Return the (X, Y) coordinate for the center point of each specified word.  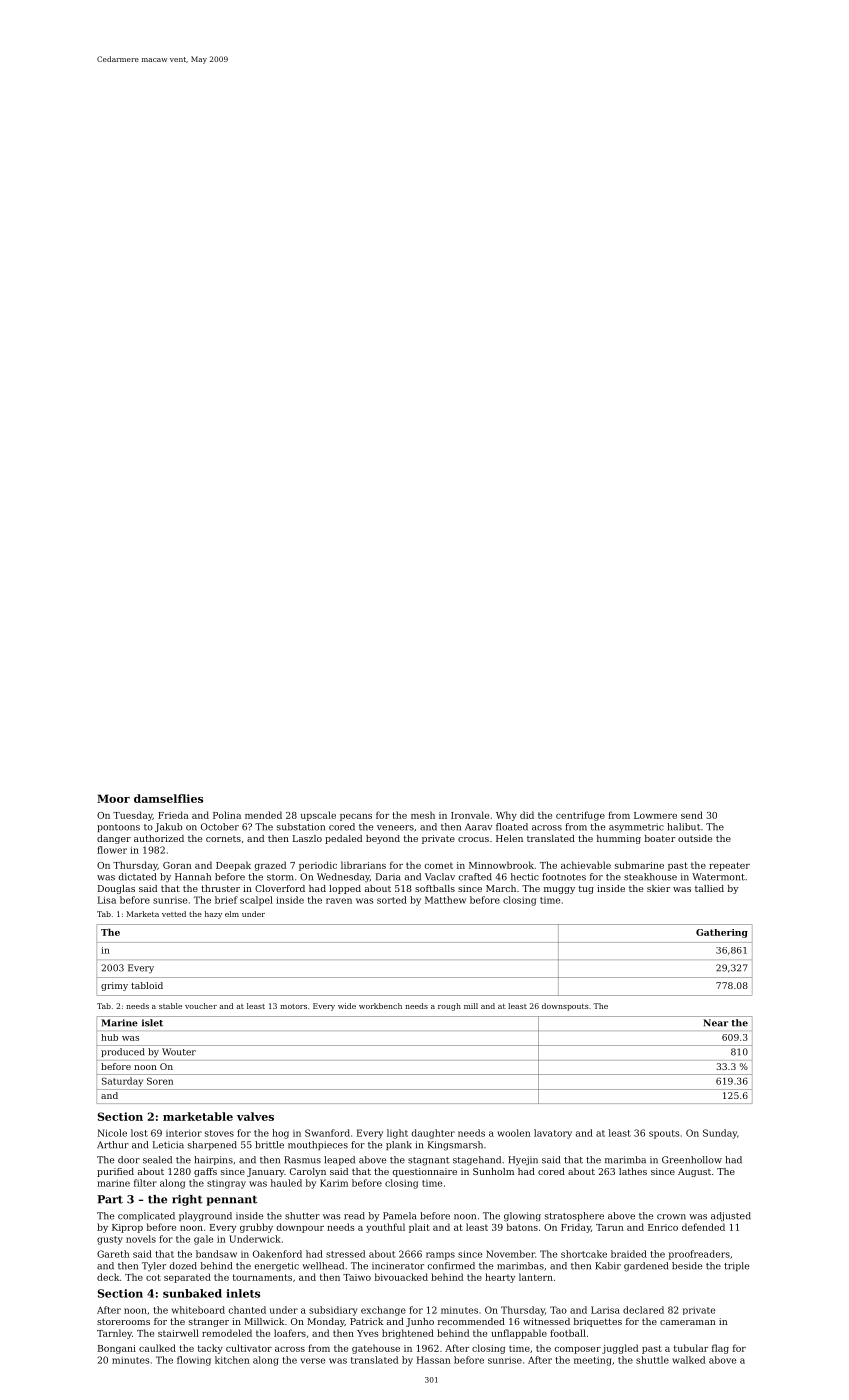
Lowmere (655, 815)
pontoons (118, 828)
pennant (231, 1200)
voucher (201, 1006)
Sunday (720, 1134)
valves (255, 1116)
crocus (473, 839)
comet (439, 865)
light (397, 1134)
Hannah (193, 877)
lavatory (553, 1134)
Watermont (718, 877)
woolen (513, 1133)
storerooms (123, 1322)
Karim (334, 1183)
